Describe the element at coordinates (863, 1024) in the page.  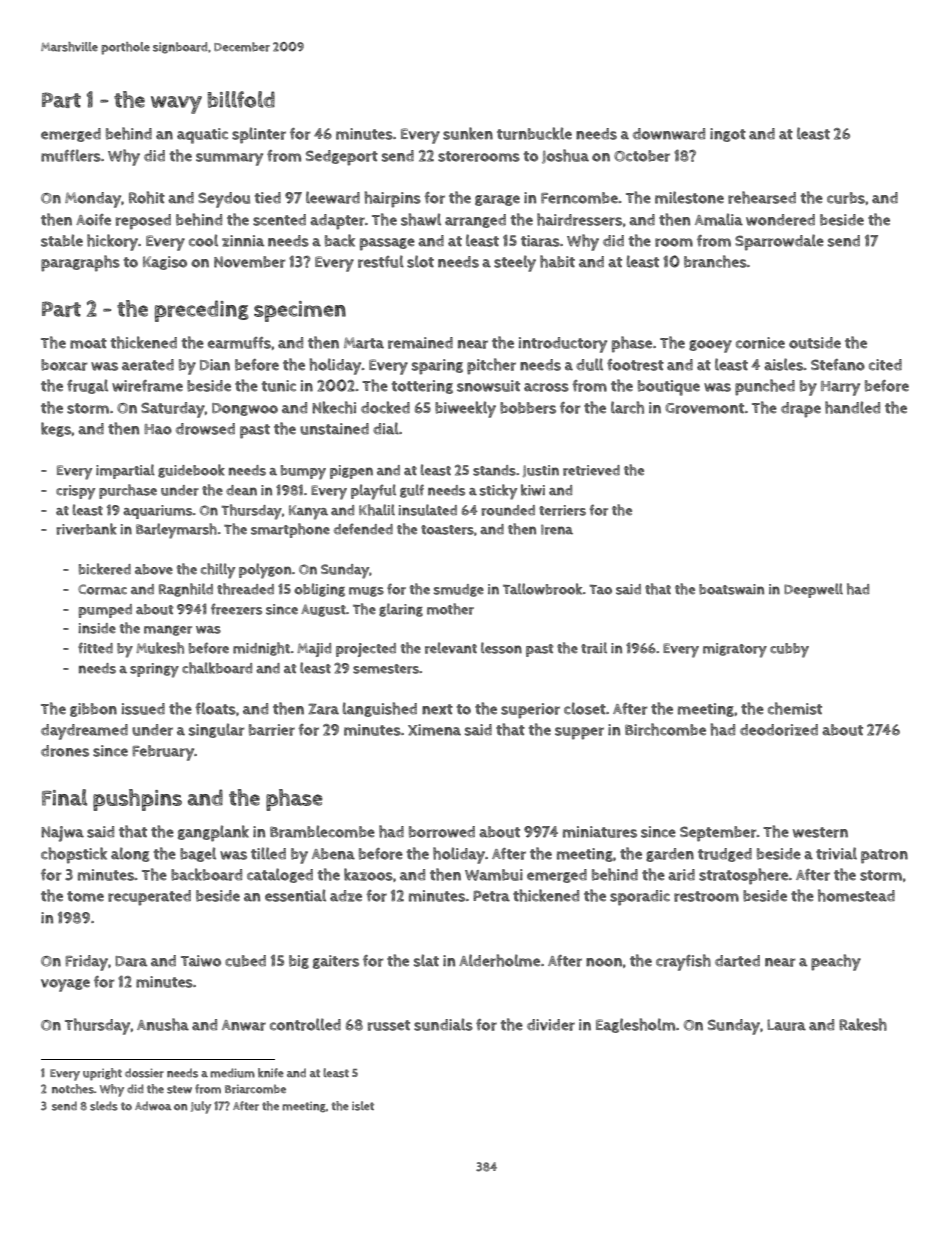
I see `Rakesh` at that location.
